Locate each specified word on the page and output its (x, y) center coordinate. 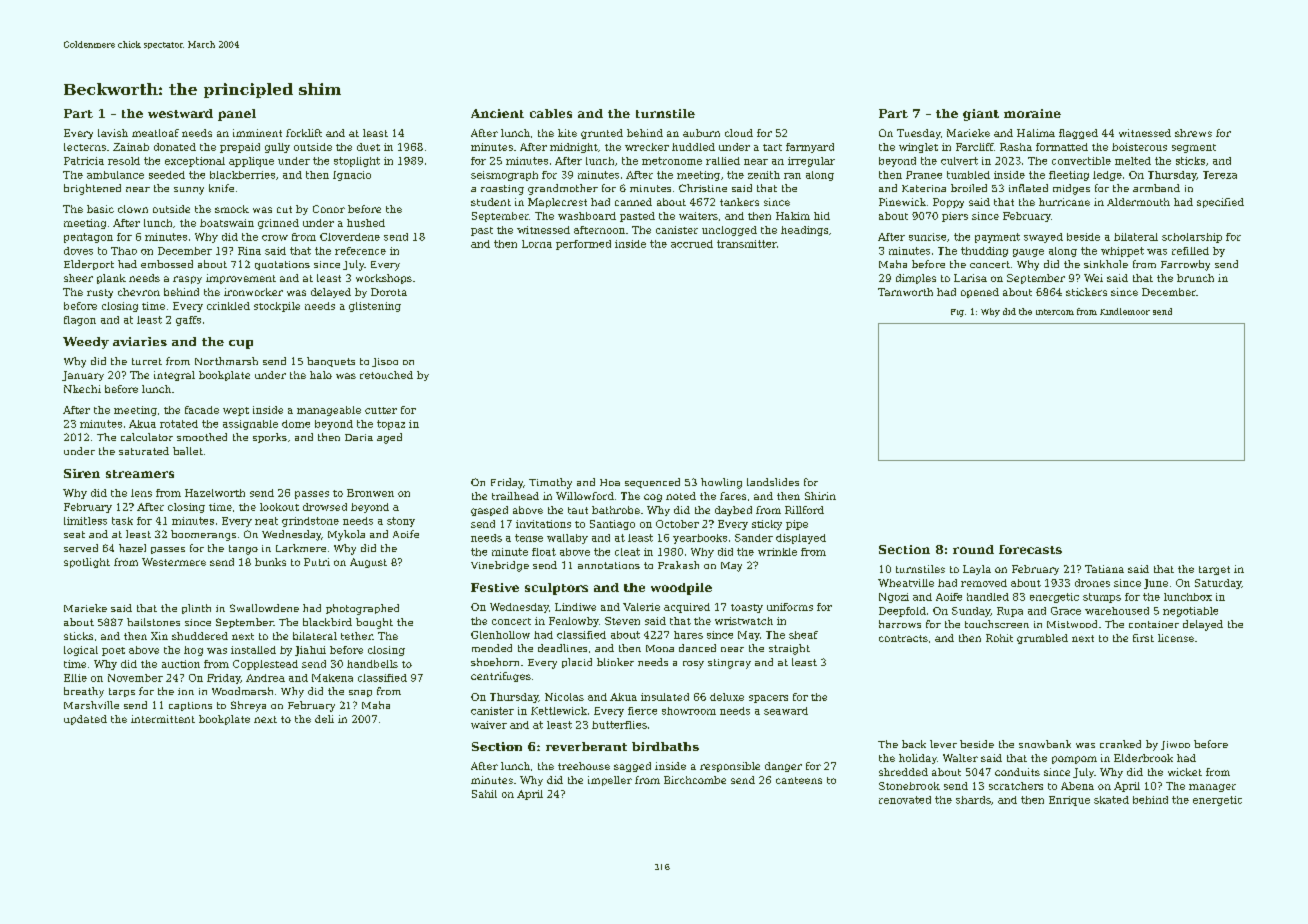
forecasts (1030, 549)
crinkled (228, 306)
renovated (905, 800)
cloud (739, 133)
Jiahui (310, 651)
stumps (1102, 598)
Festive (495, 587)
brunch (1195, 278)
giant (981, 115)
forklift (304, 133)
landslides (773, 482)
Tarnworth (905, 292)
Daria (359, 437)
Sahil (484, 794)
